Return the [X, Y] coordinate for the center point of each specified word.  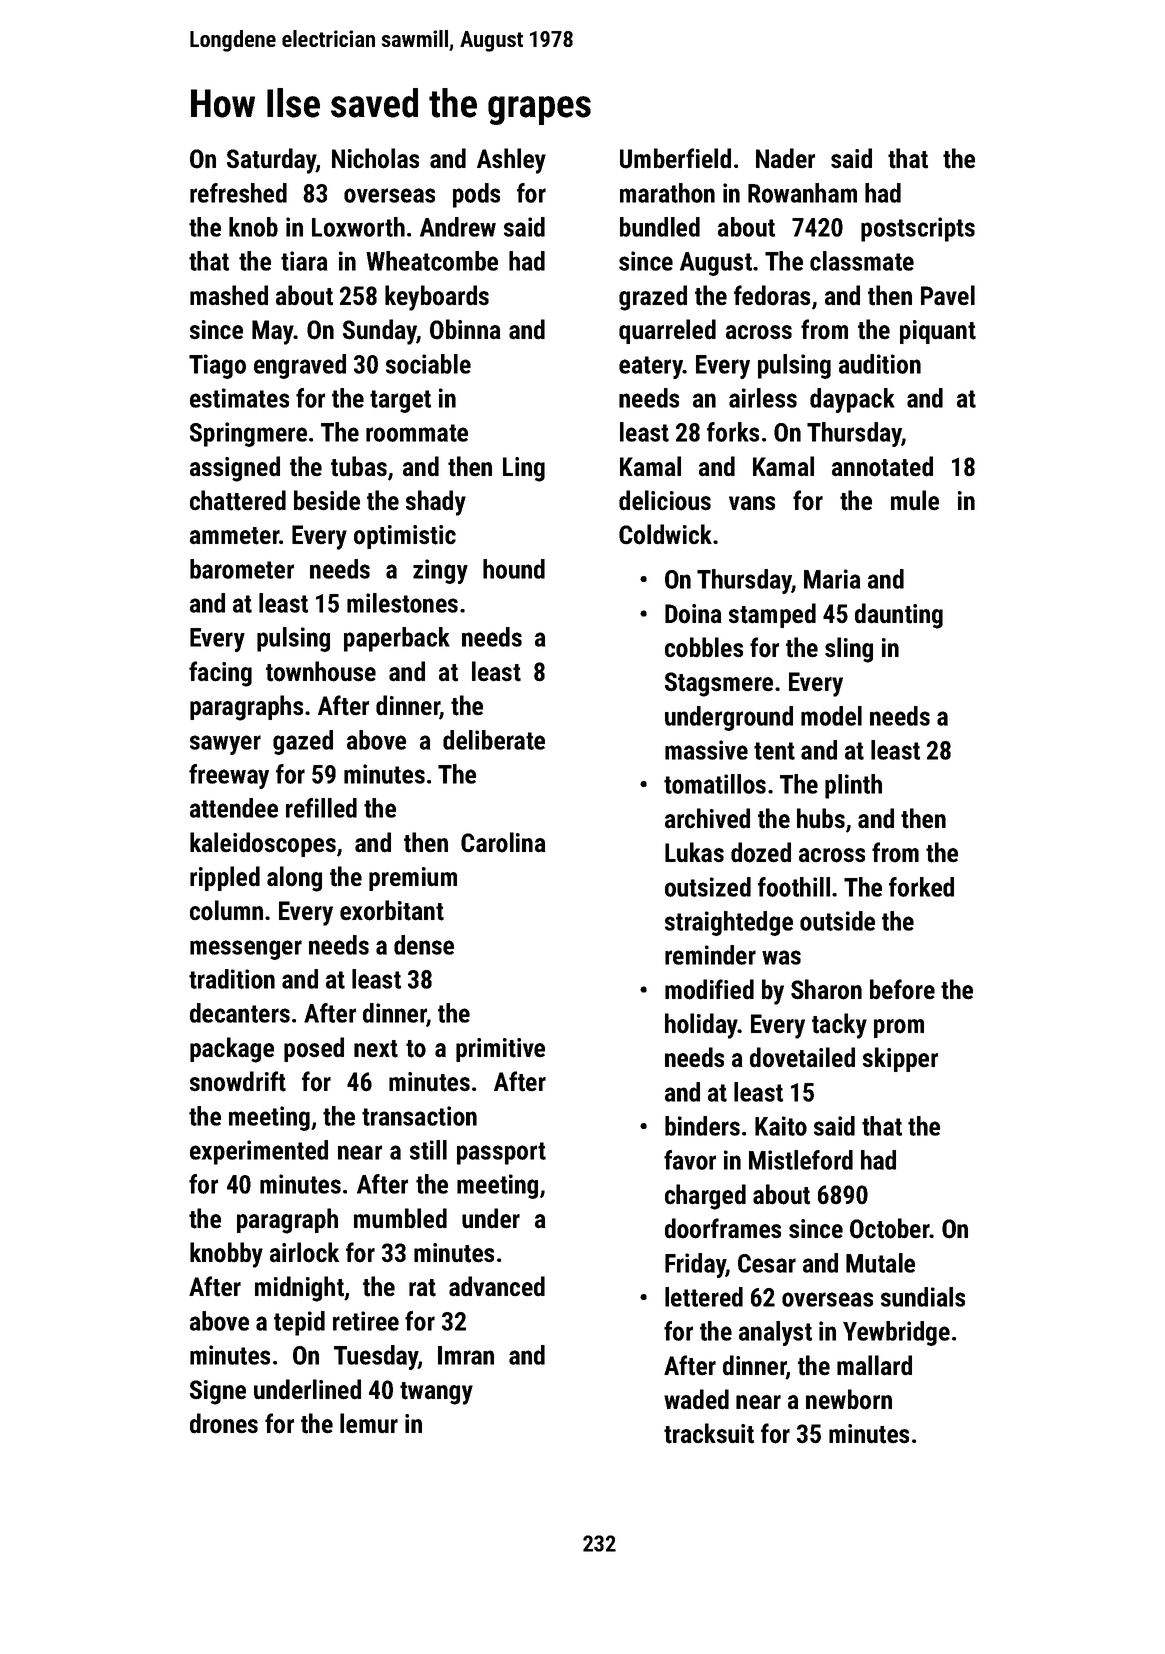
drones [224, 1423]
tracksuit [709, 1433]
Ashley [511, 161]
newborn [849, 1399]
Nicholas [375, 158]
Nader [785, 158]
